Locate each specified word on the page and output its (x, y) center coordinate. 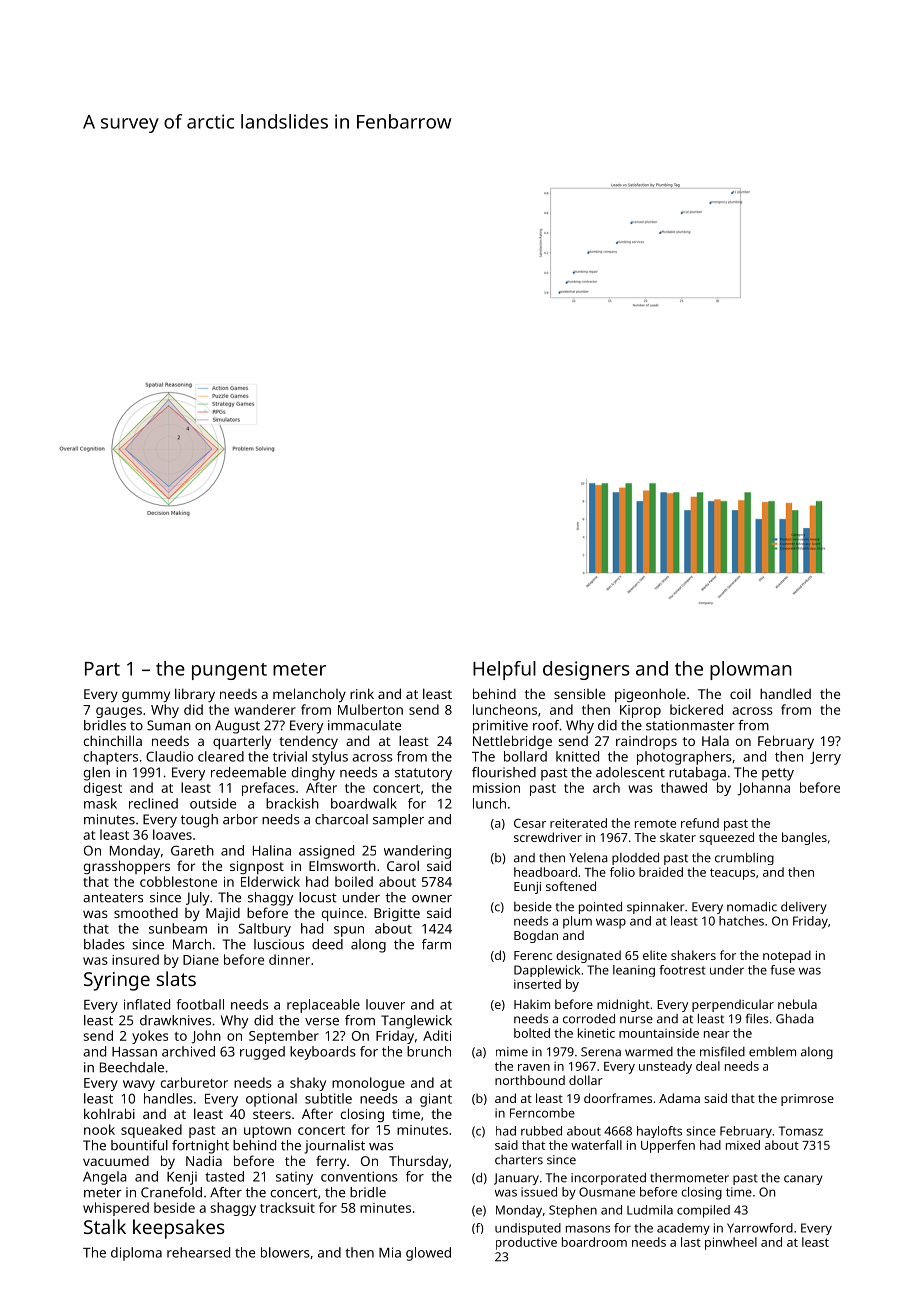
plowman (751, 670)
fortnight (200, 1147)
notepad (787, 956)
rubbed (541, 1131)
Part (102, 669)
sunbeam (178, 928)
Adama (679, 1098)
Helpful (504, 670)
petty (778, 774)
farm (436, 944)
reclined (153, 803)
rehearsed (198, 1252)
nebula (797, 1004)
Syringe (117, 981)
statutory (423, 774)
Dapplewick (547, 971)
